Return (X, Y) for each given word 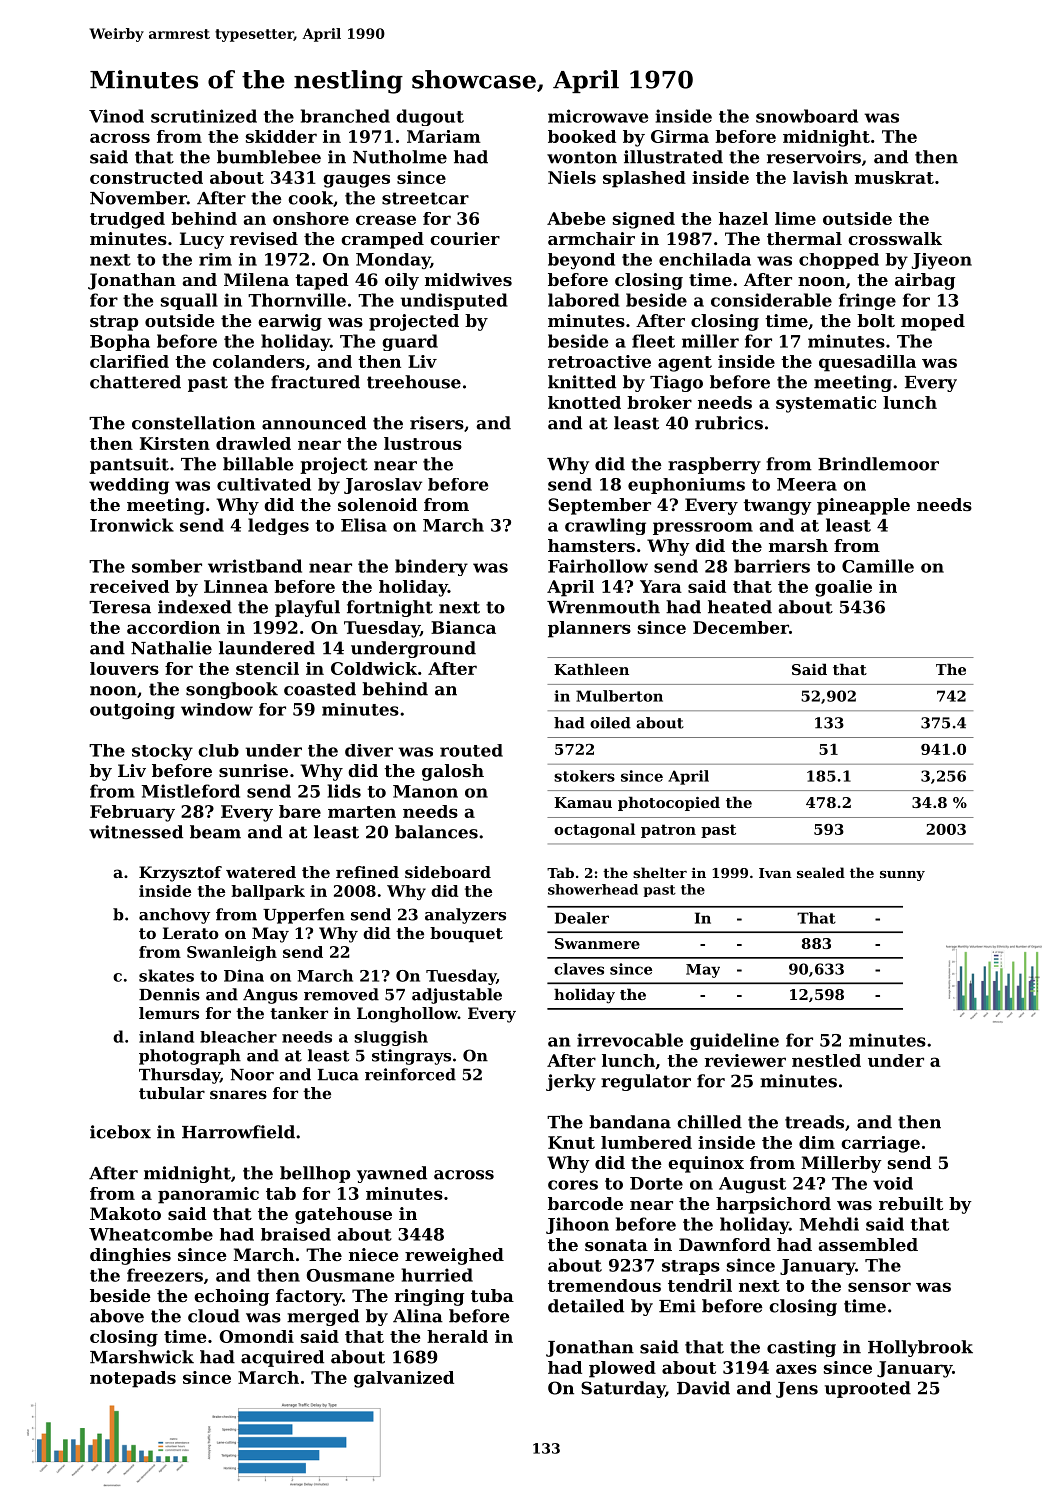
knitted (582, 382)
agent (685, 364)
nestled (826, 1060)
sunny (902, 876)
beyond (581, 261)
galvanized (404, 1379)
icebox (120, 1132)
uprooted (868, 1389)
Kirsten (175, 443)
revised (264, 238)
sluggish (391, 1038)
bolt (876, 320)
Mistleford (190, 791)
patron (668, 831)
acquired (282, 1358)
